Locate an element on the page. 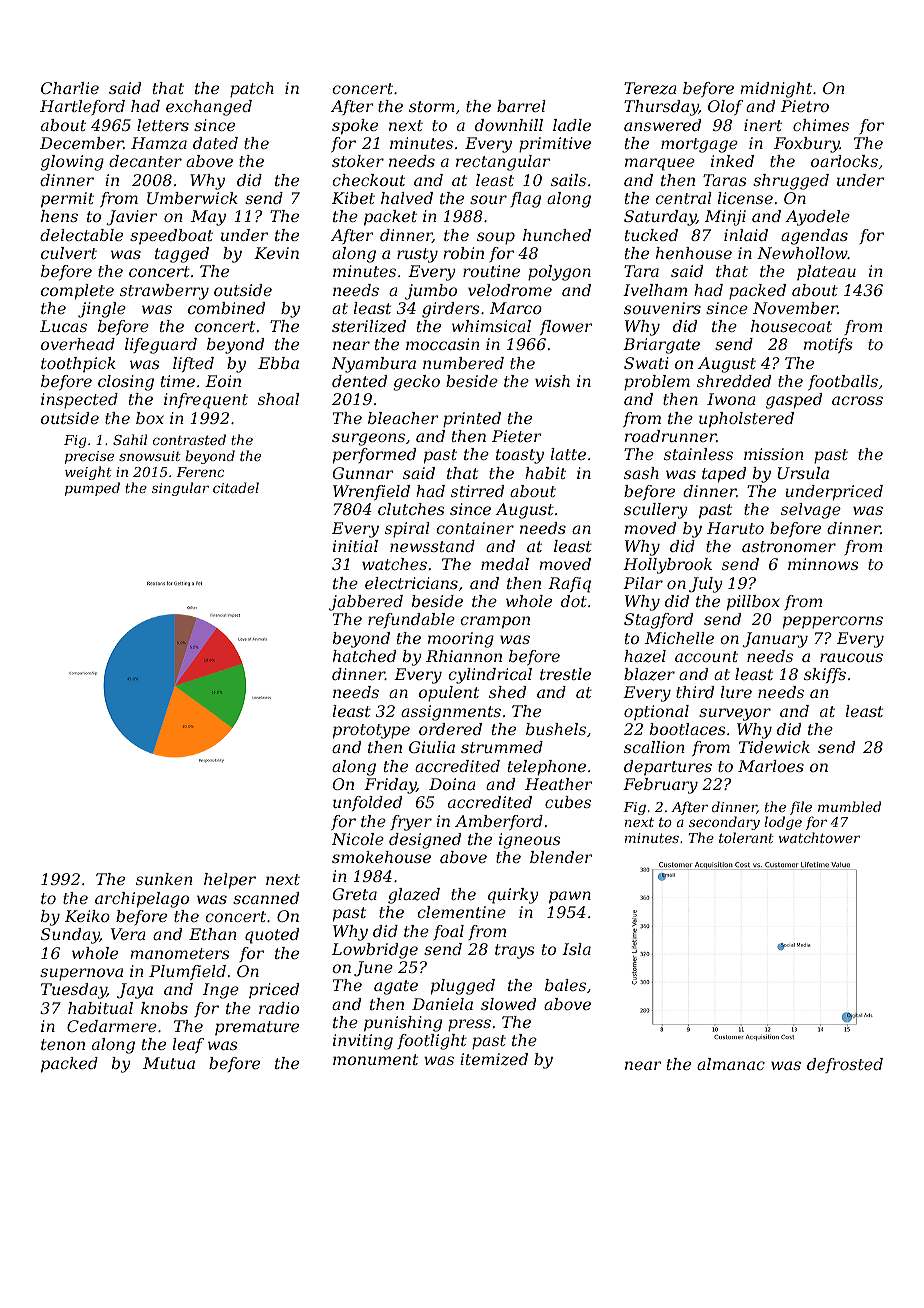 The image size is (924, 1308). supernova is located at coordinates (81, 974).
